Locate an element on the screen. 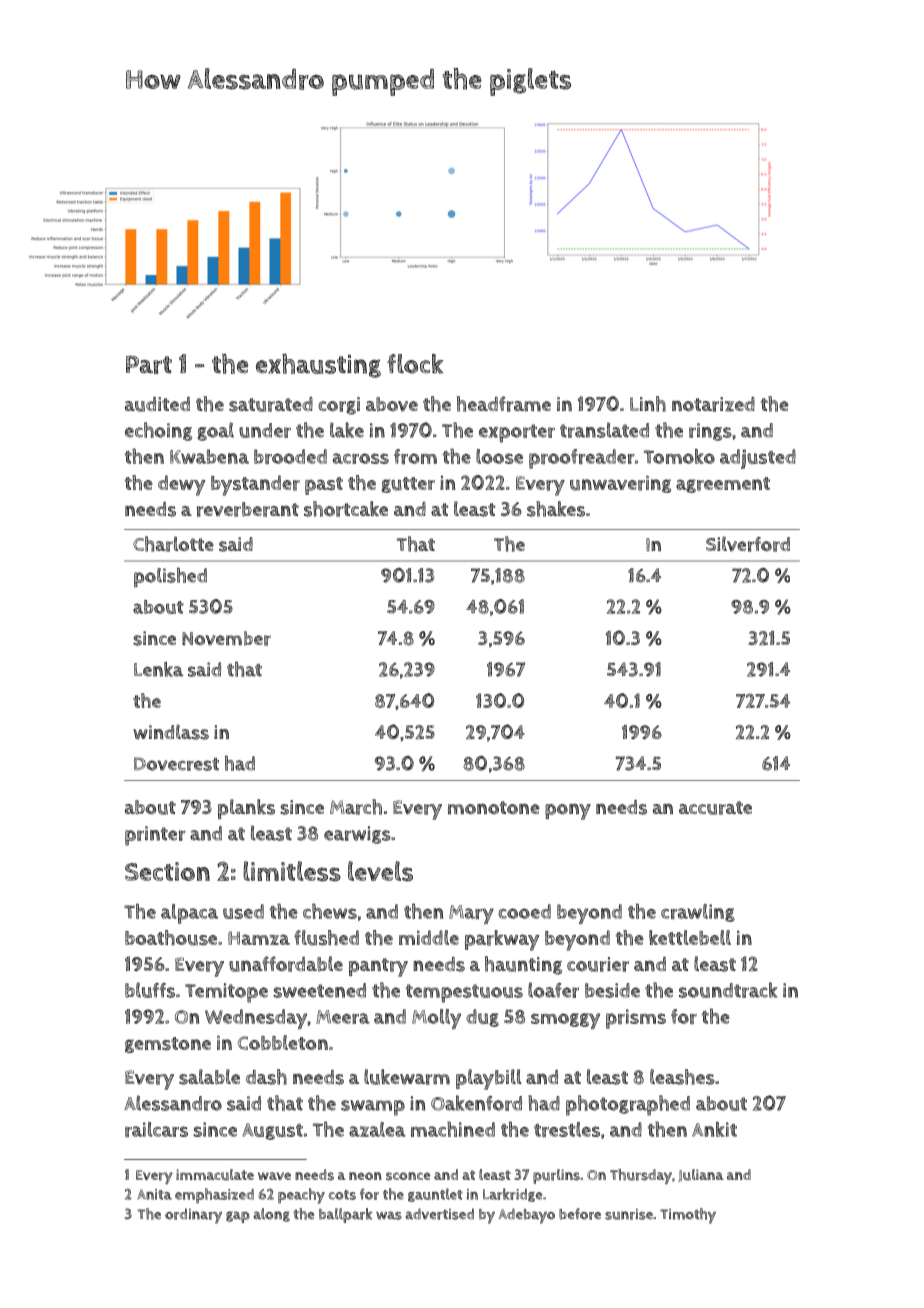 The height and width of the screenshot is (1308, 924). audited is located at coordinates (157, 404).
